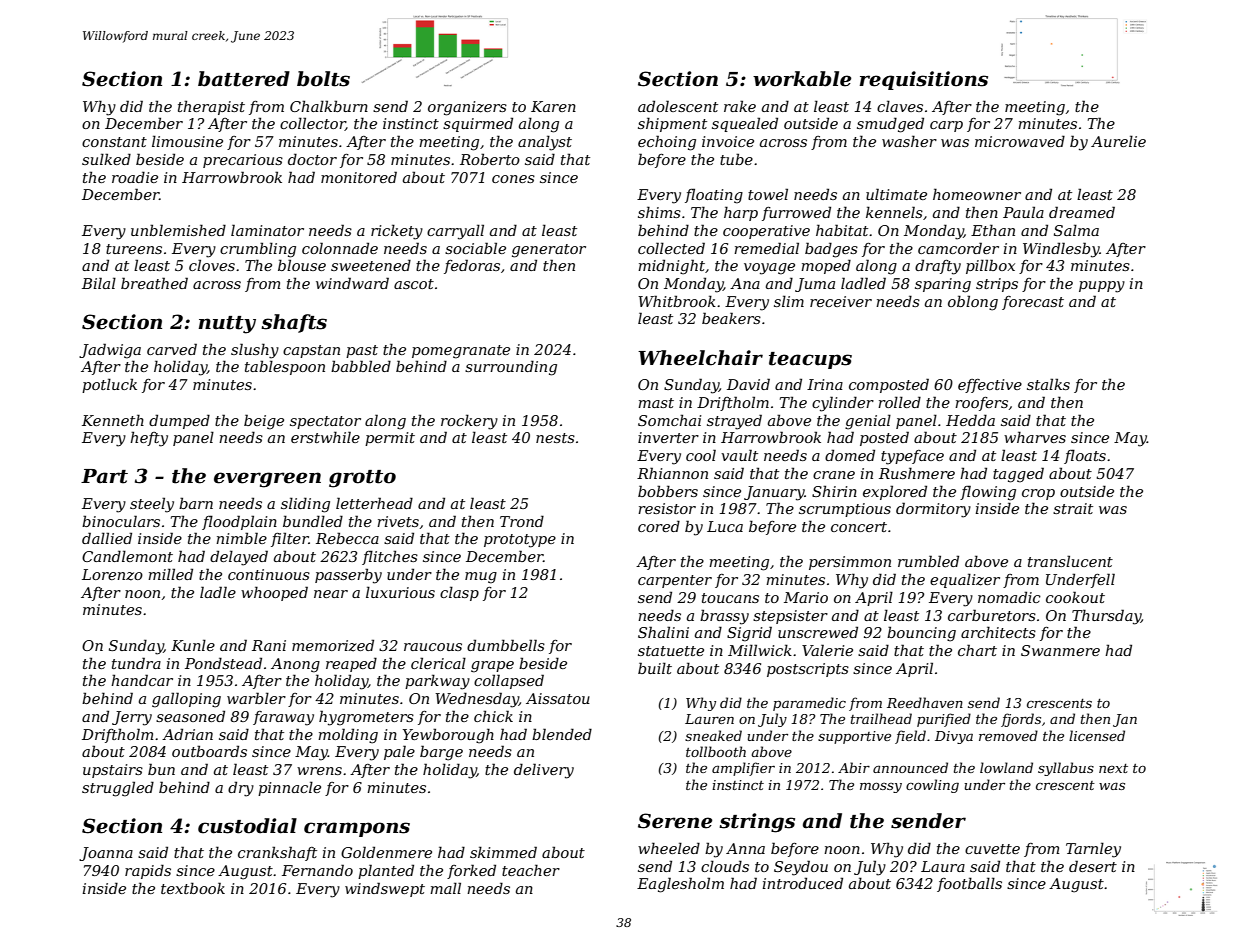  I want to click on translucent, so click(1070, 561).
